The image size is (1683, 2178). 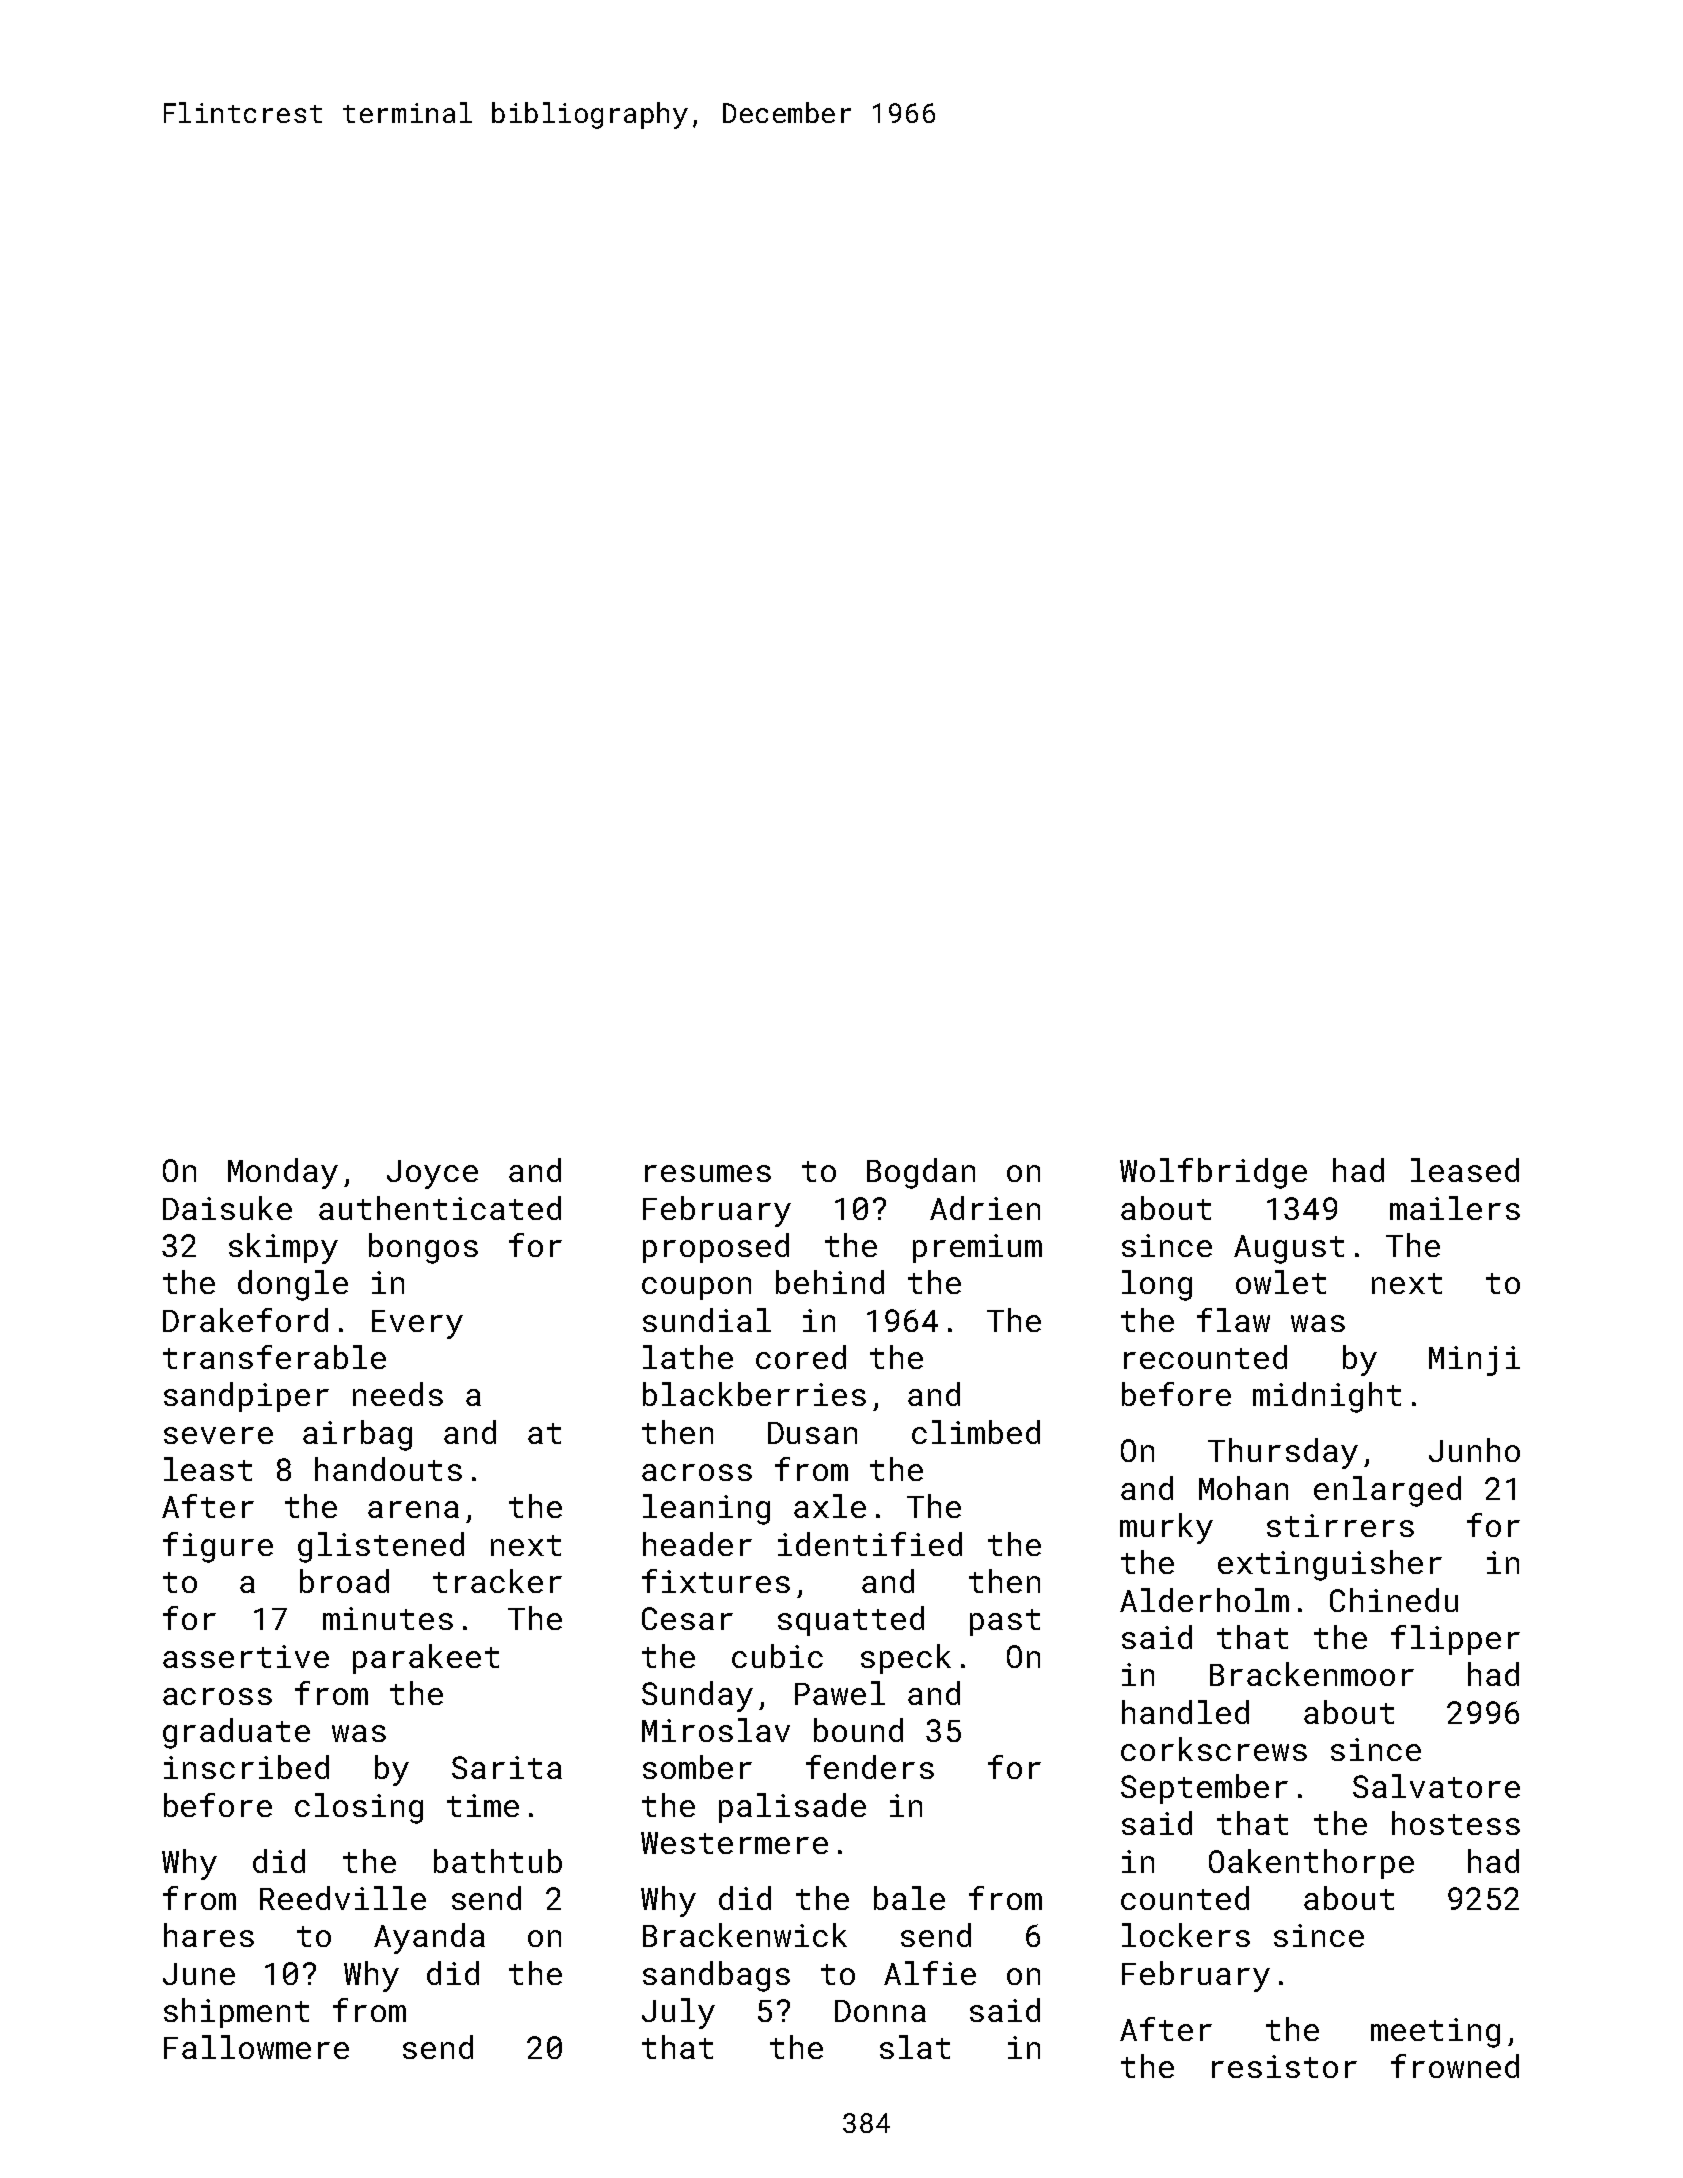 What do you see at coordinates (921, 1173) in the screenshot?
I see `Bogdan` at bounding box center [921, 1173].
